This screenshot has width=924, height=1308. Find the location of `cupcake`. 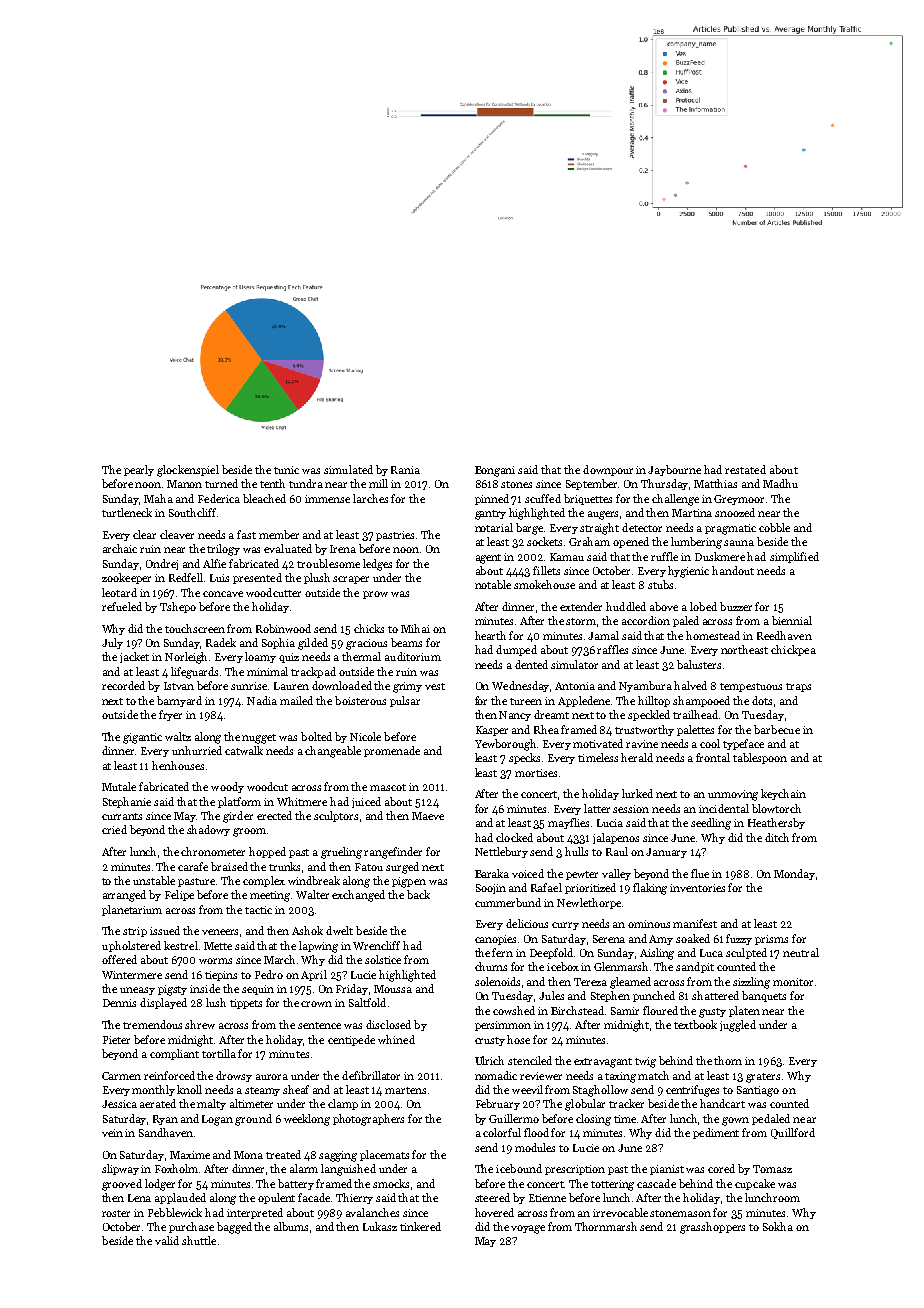

cupcake is located at coordinates (755, 1184).
